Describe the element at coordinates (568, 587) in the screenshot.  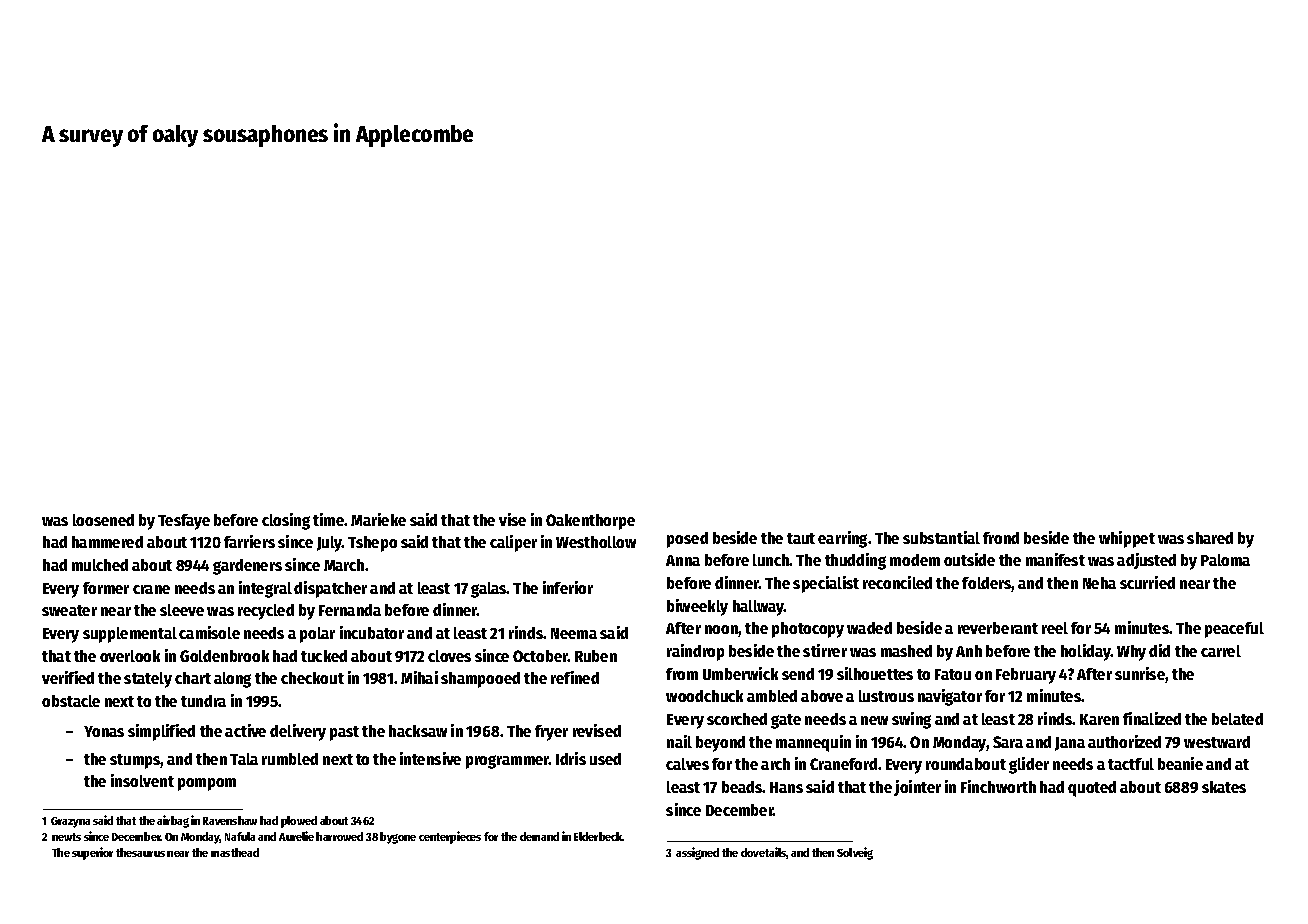
I see `inferior` at that location.
